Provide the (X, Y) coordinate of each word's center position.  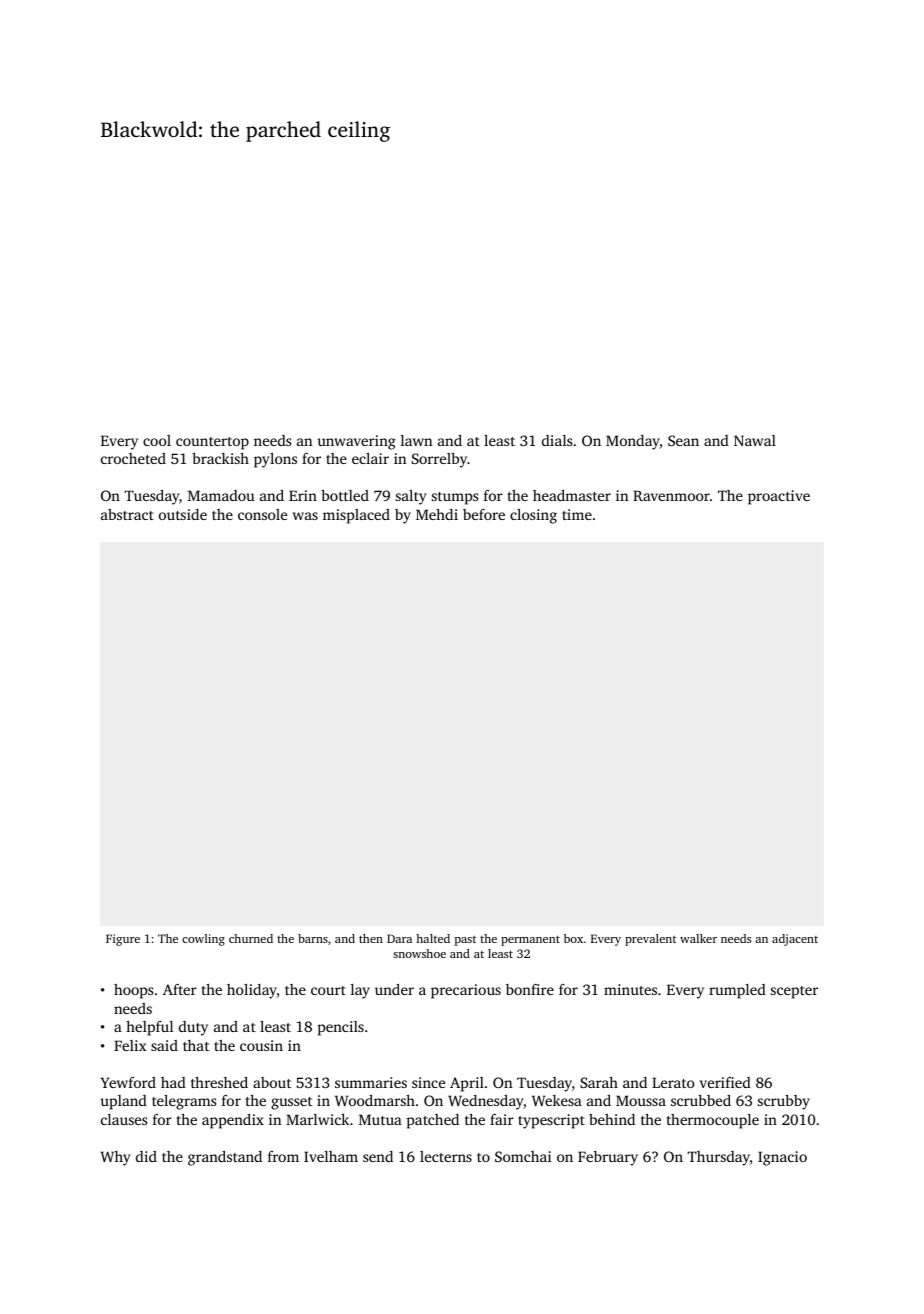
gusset (291, 1103)
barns (313, 938)
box (573, 938)
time (577, 514)
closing (533, 516)
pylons (275, 460)
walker (698, 938)
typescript (551, 1121)
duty (193, 1028)
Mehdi (437, 514)
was (305, 516)
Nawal (755, 440)
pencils (341, 1028)
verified (725, 1082)
